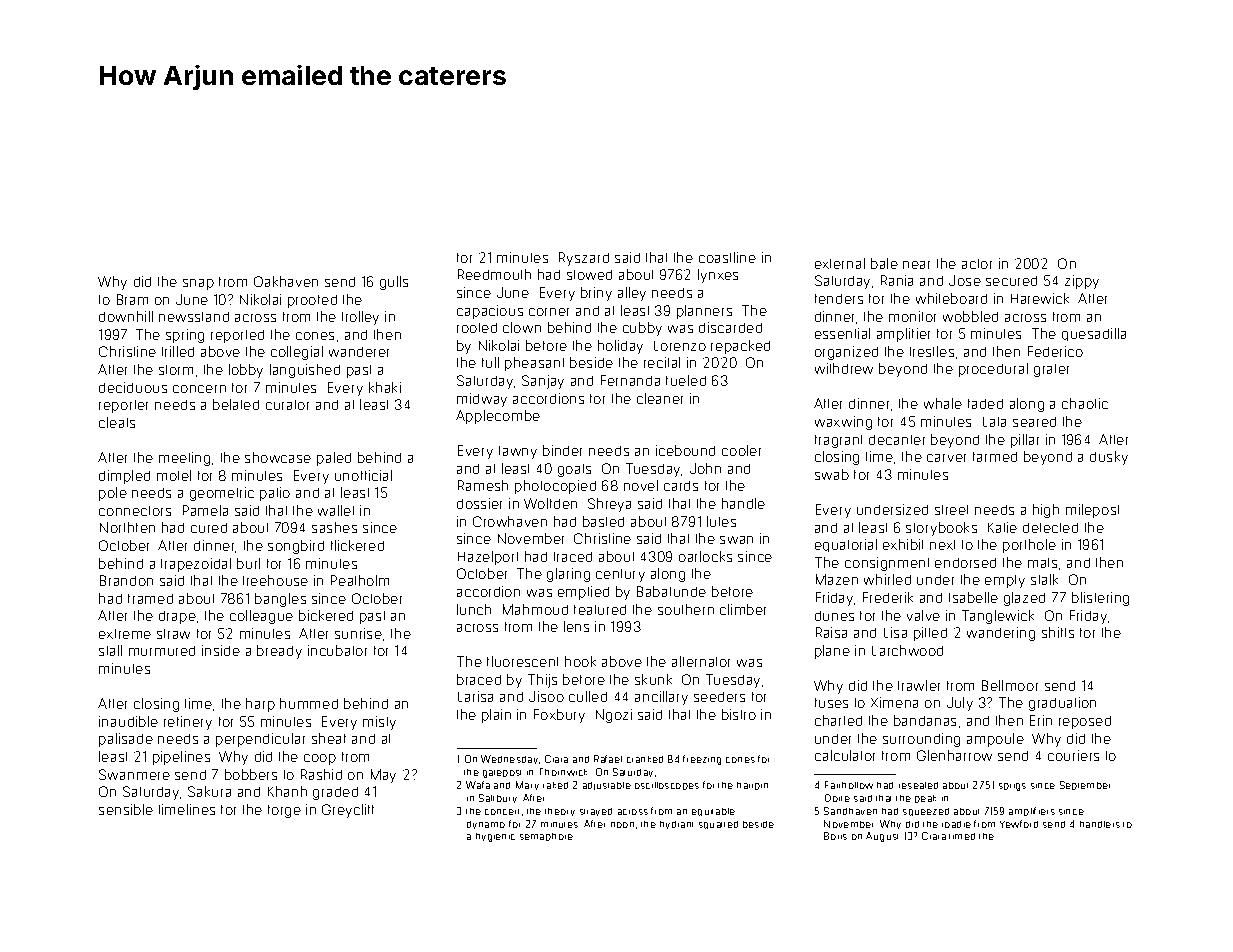  I want to click on repacked, so click(740, 347).
